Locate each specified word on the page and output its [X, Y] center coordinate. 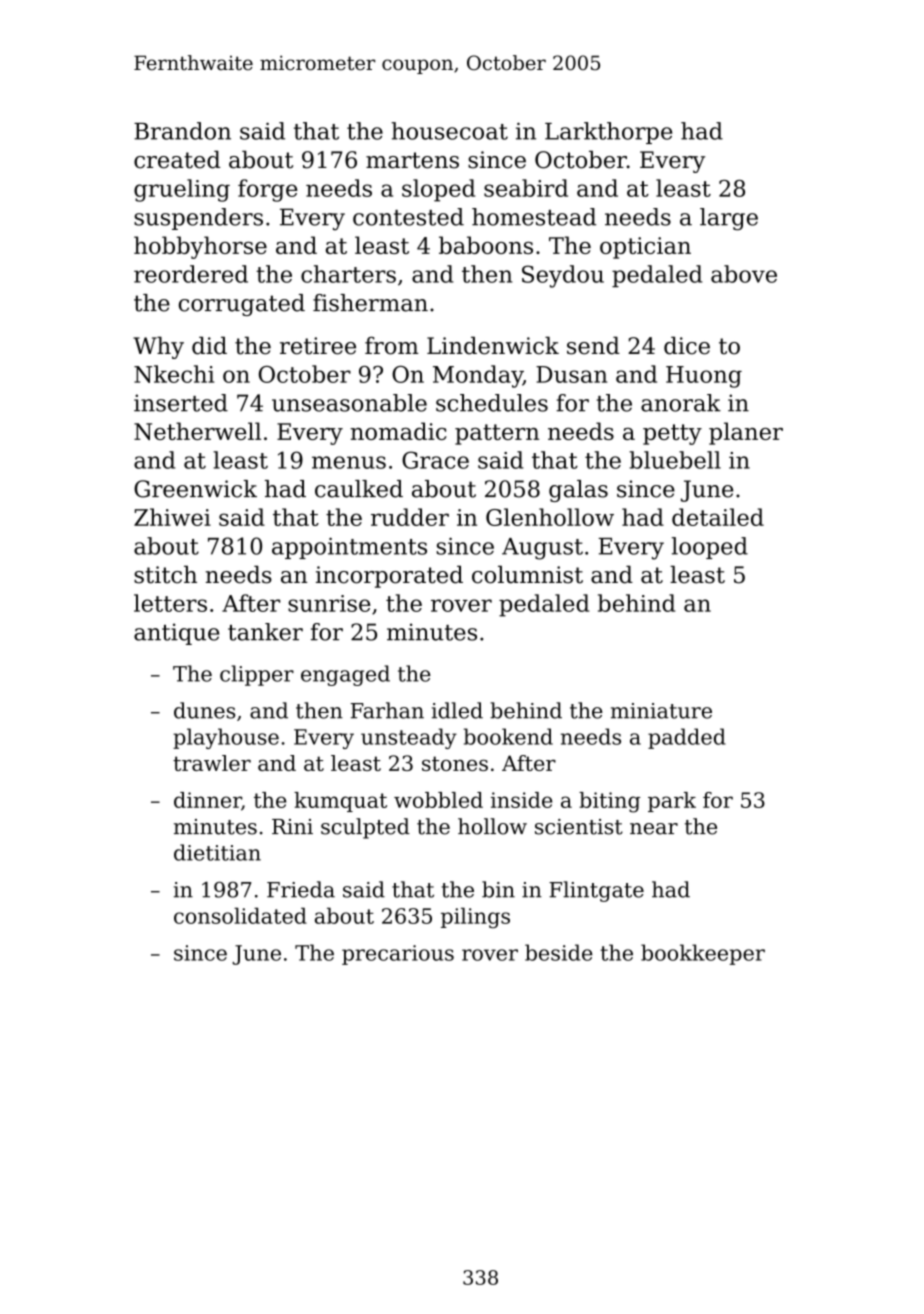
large [729, 219]
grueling [182, 190]
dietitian [217, 852]
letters [170, 603]
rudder [410, 517]
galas [578, 491]
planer [746, 433]
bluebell [675, 460]
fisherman [370, 303]
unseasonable [349, 403]
